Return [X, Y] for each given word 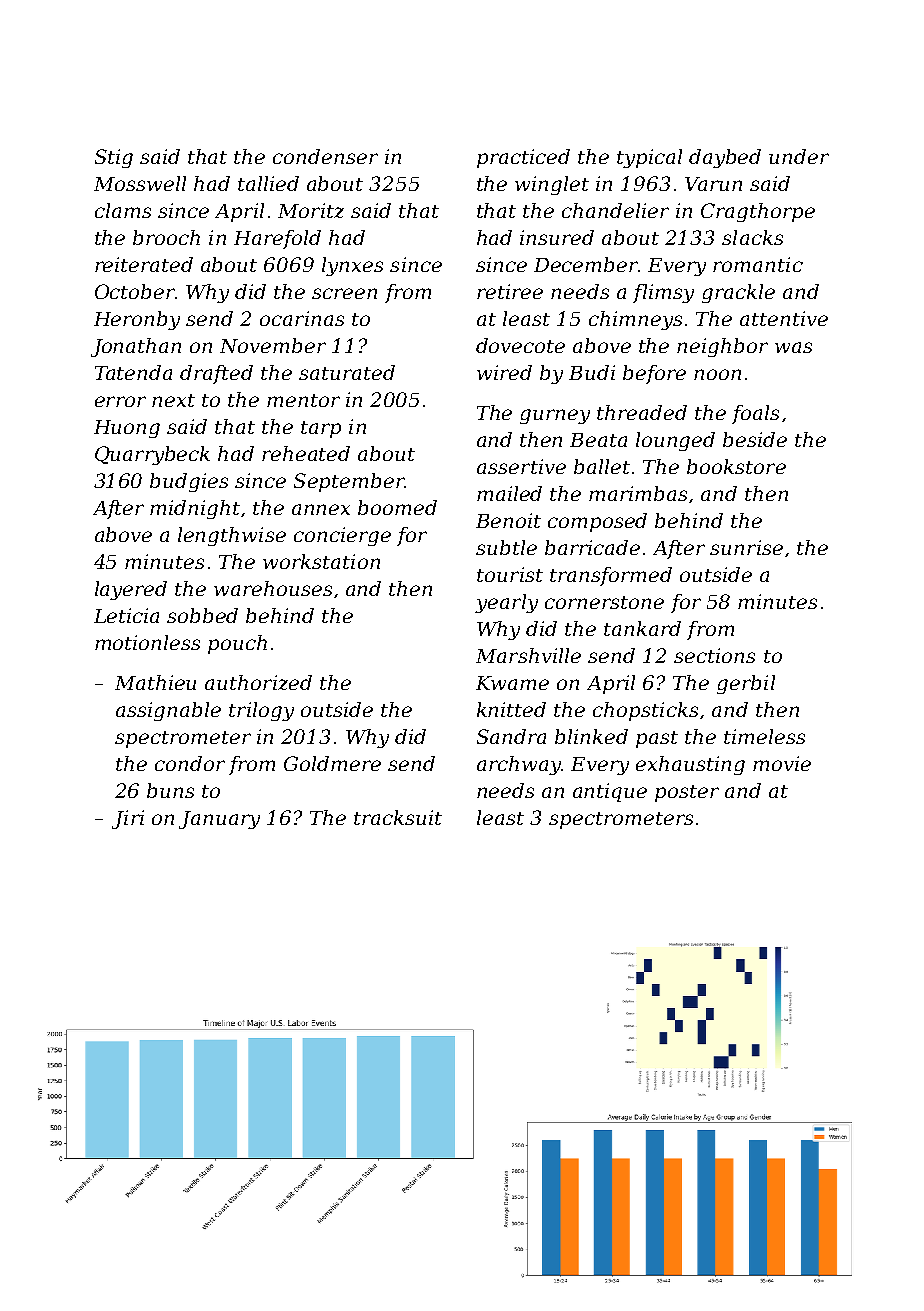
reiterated [144, 264]
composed [597, 522]
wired [504, 372]
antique [610, 792]
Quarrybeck [152, 455]
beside [755, 439]
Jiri [128, 819]
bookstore [736, 466]
